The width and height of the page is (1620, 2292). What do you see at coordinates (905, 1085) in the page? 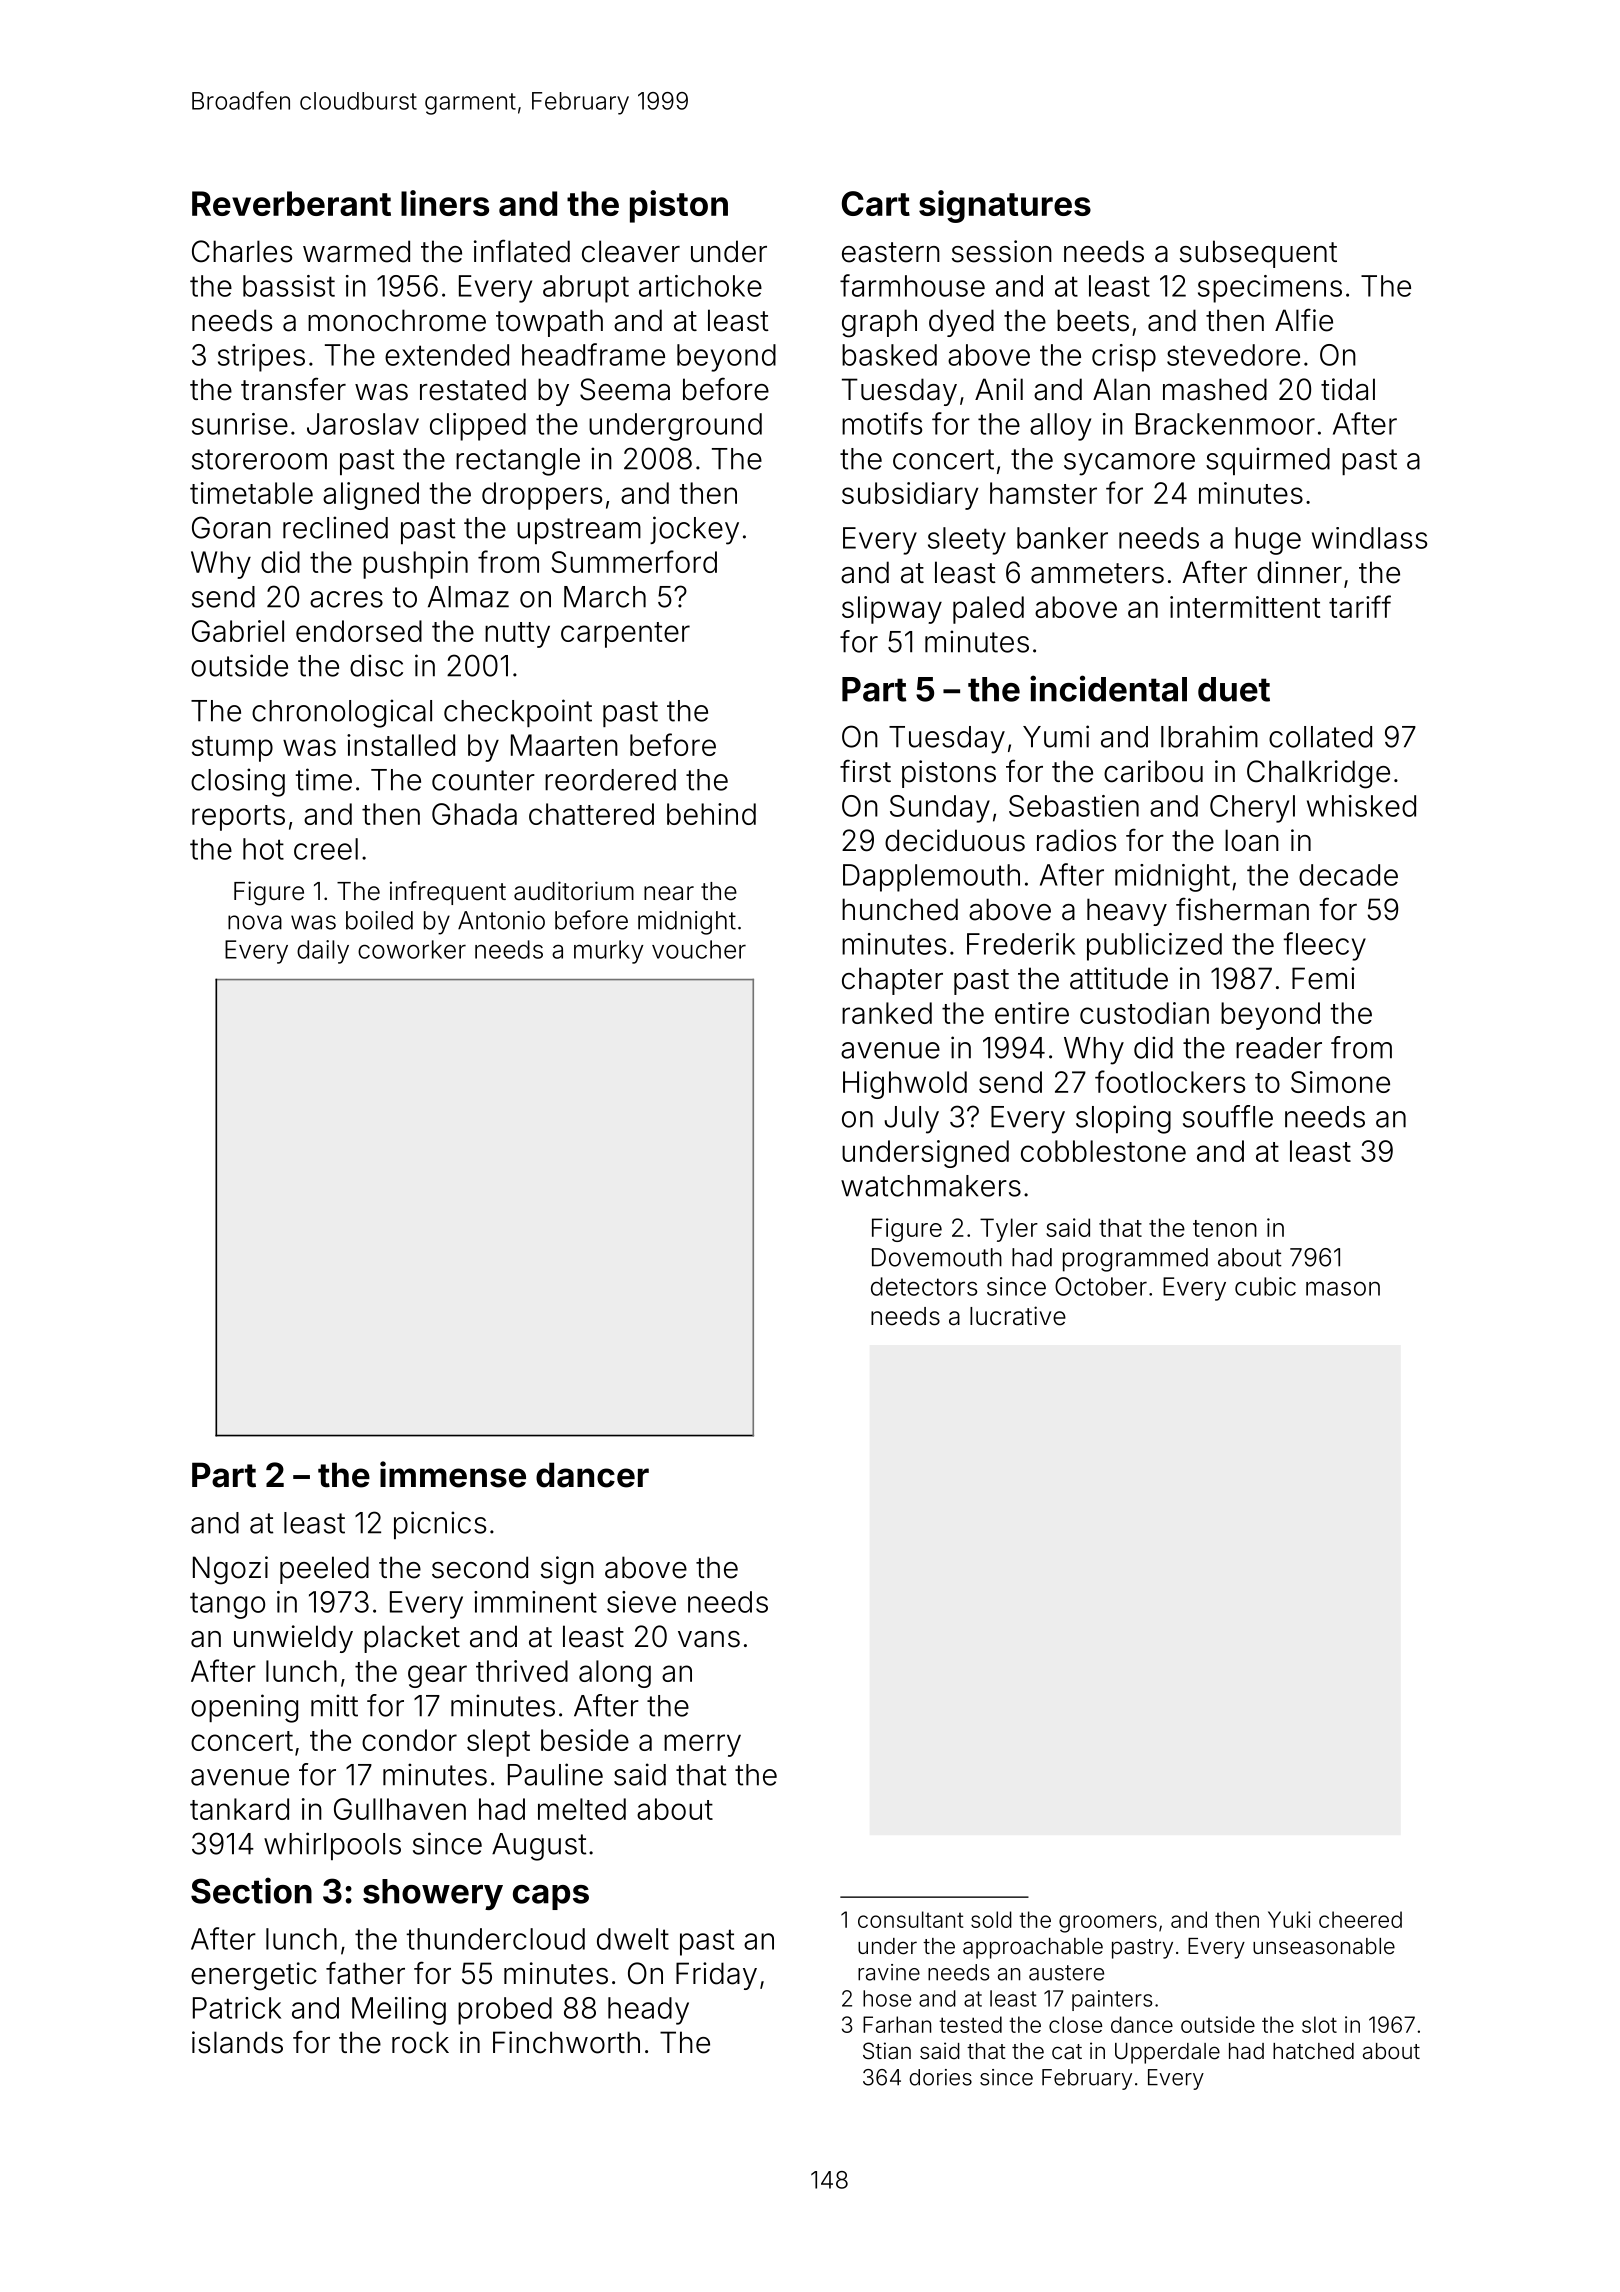
I see `Highwold` at bounding box center [905, 1085].
